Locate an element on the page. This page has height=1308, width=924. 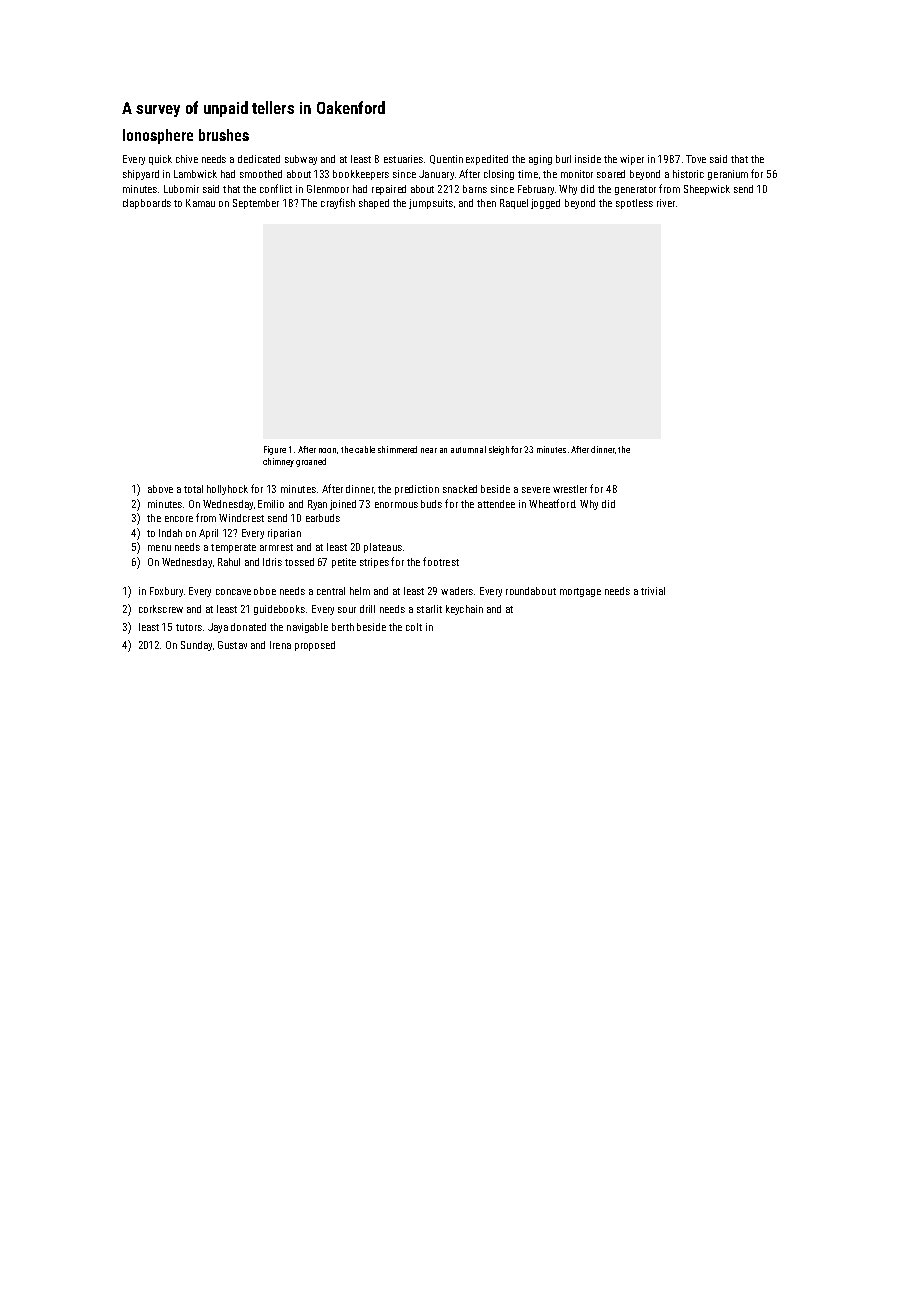
autumnal is located at coordinates (468, 449).
